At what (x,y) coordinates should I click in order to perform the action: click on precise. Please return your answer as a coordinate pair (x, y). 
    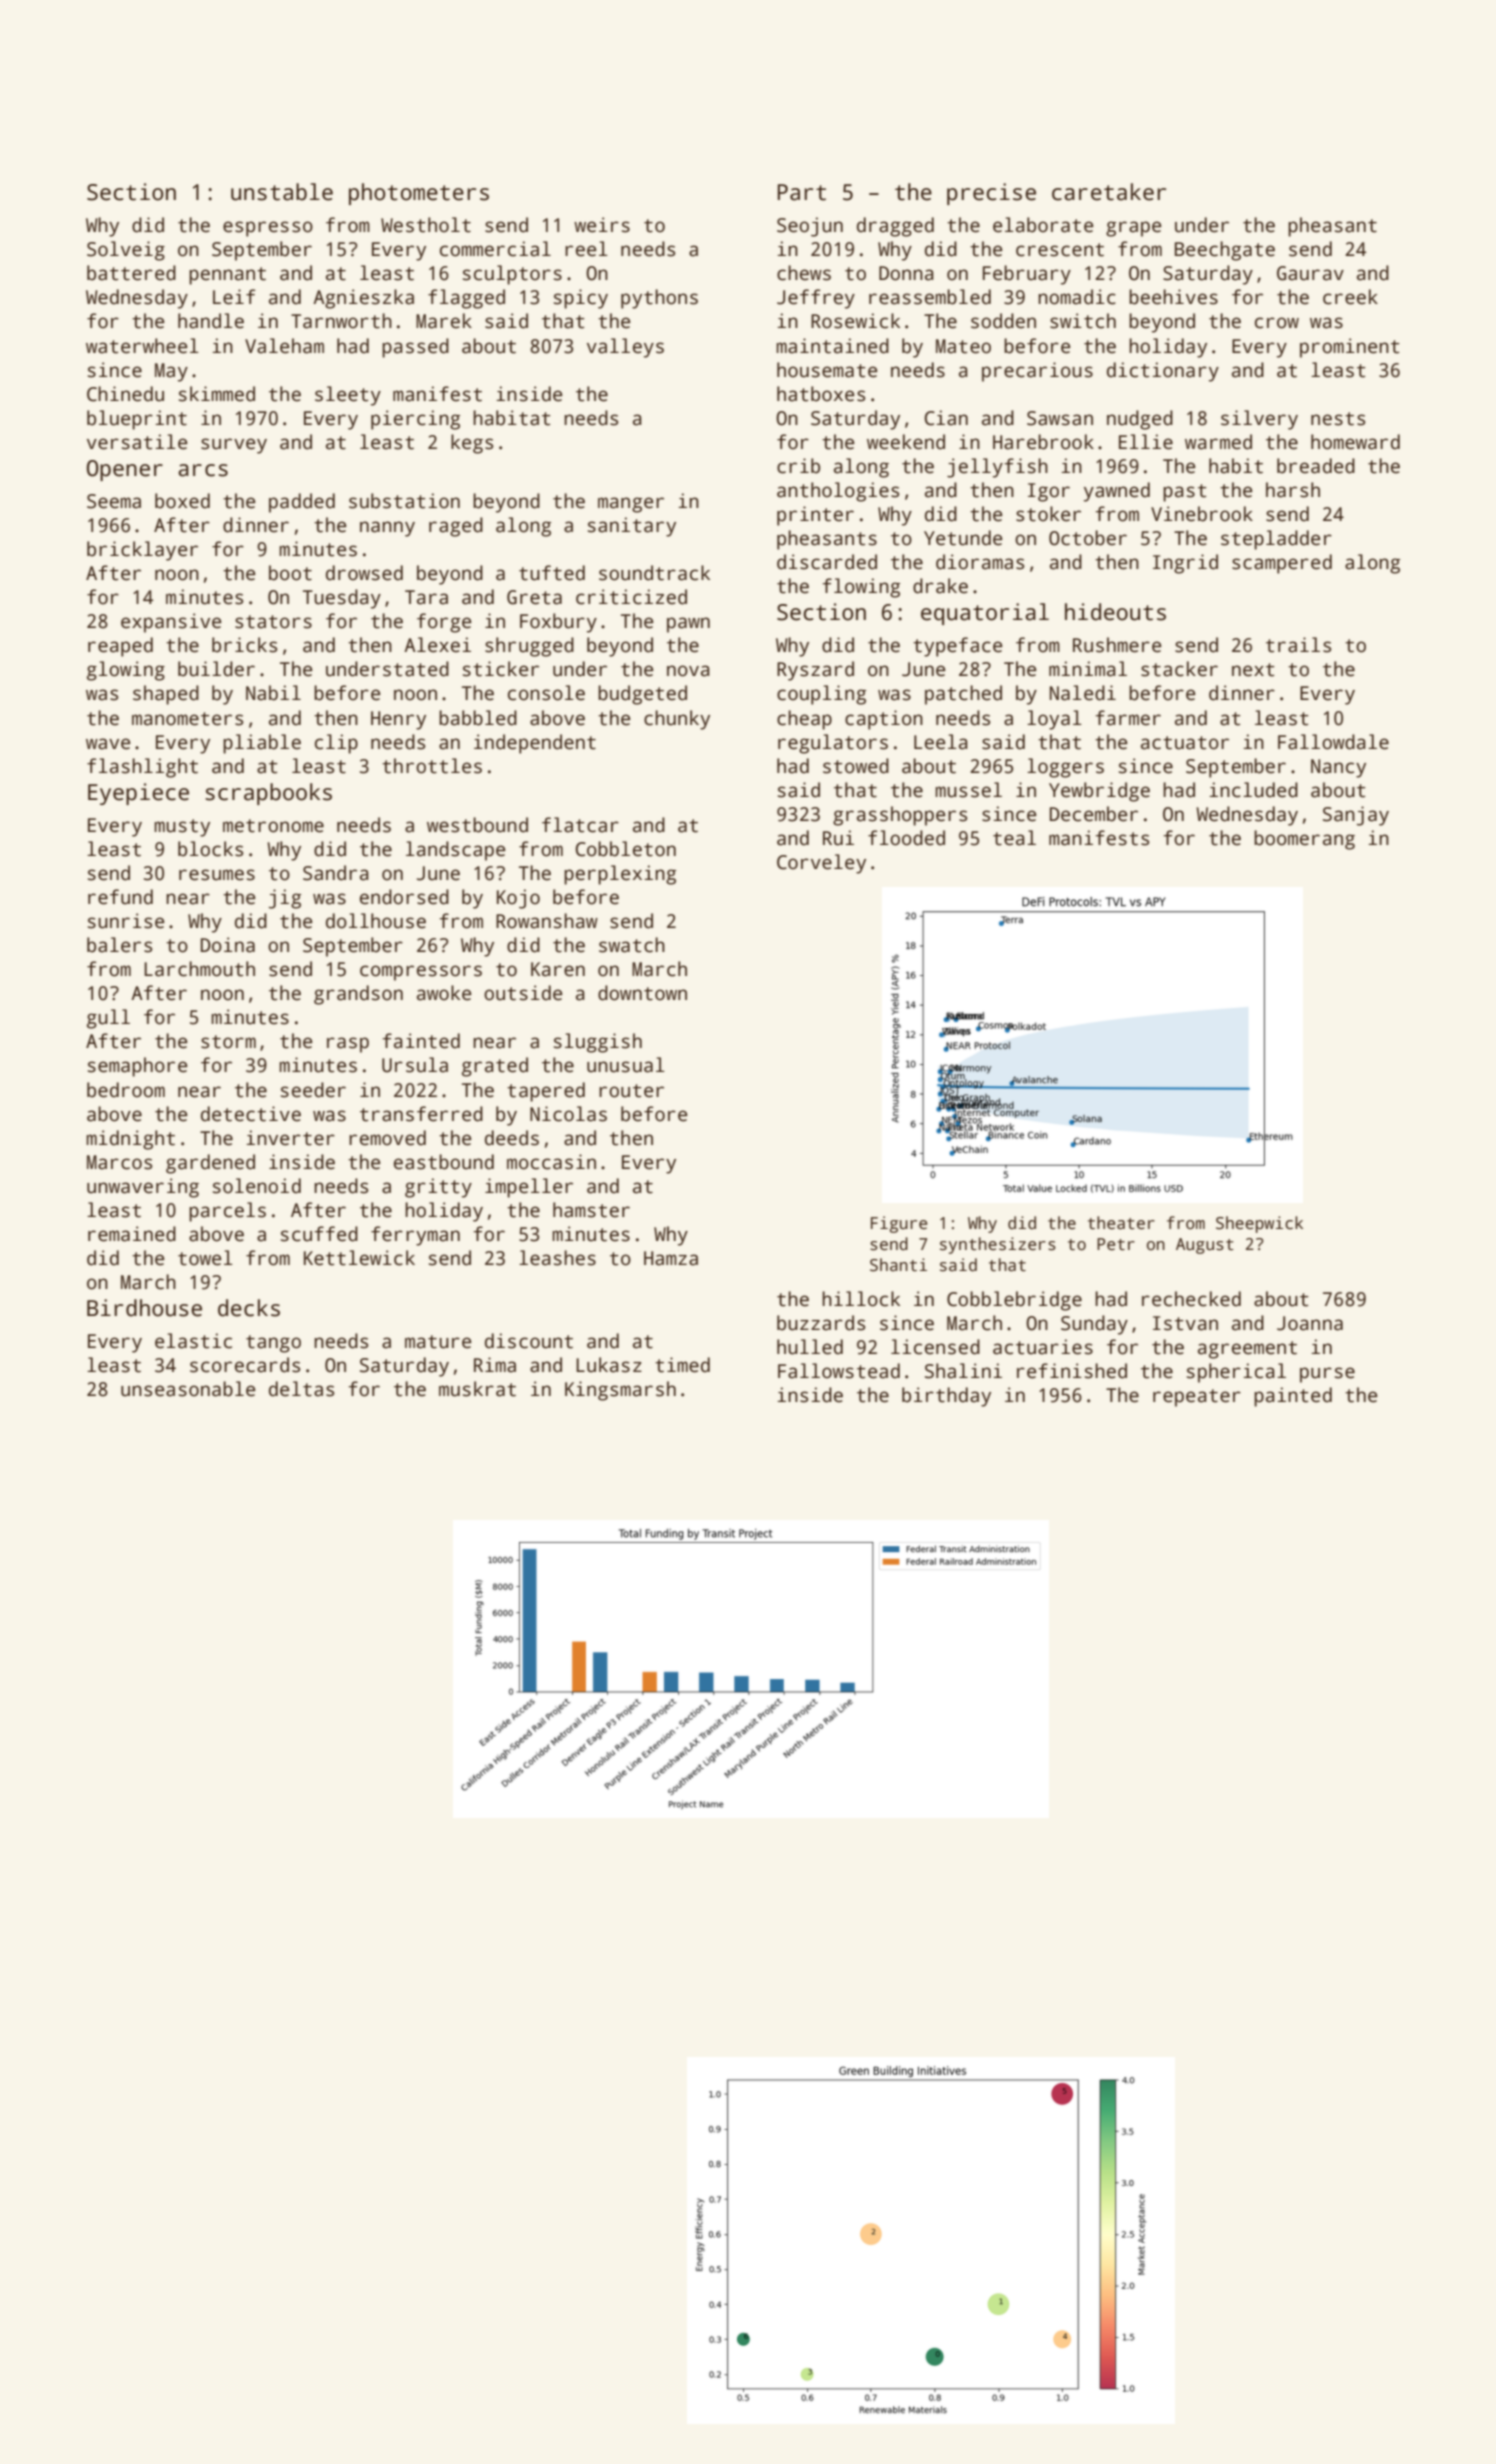
    Looking at the image, I should click on (991, 194).
